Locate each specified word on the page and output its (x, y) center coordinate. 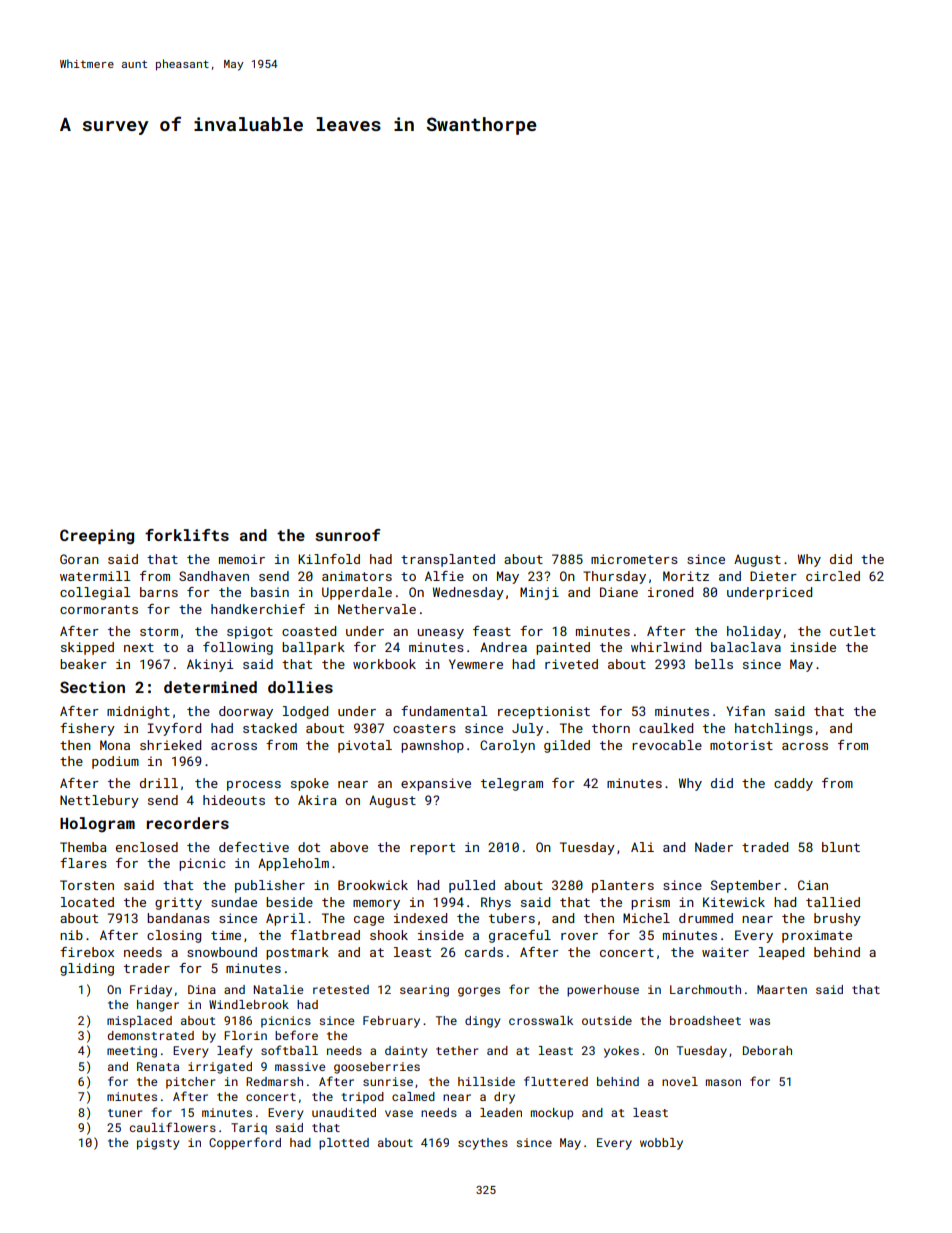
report (432, 849)
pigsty (158, 1144)
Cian (813, 885)
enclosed (147, 847)
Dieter (773, 576)
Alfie (444, 576)
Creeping (97, 537)
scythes (483, 1144)
